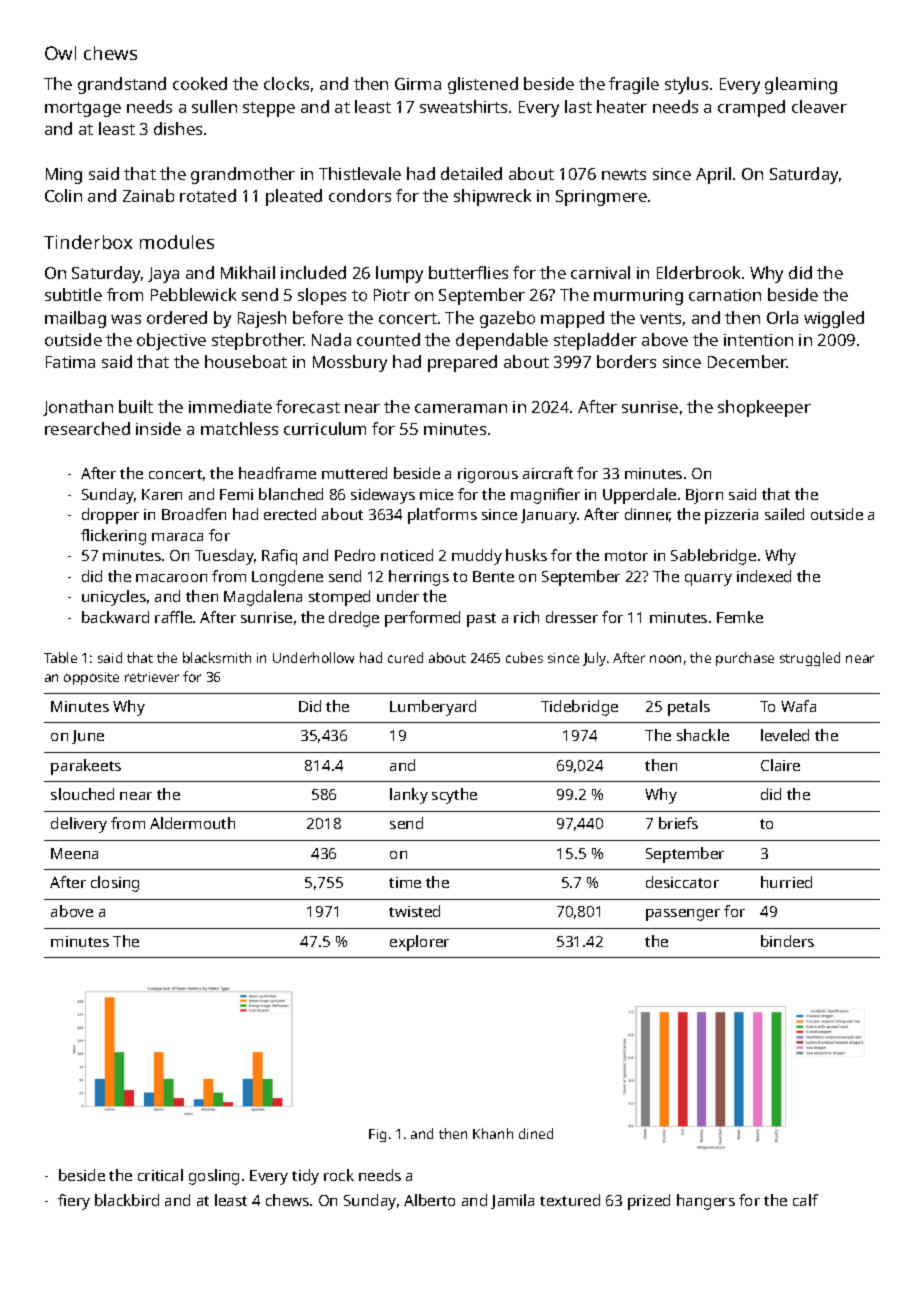  I want to click on purchase, so click(745, 659).
